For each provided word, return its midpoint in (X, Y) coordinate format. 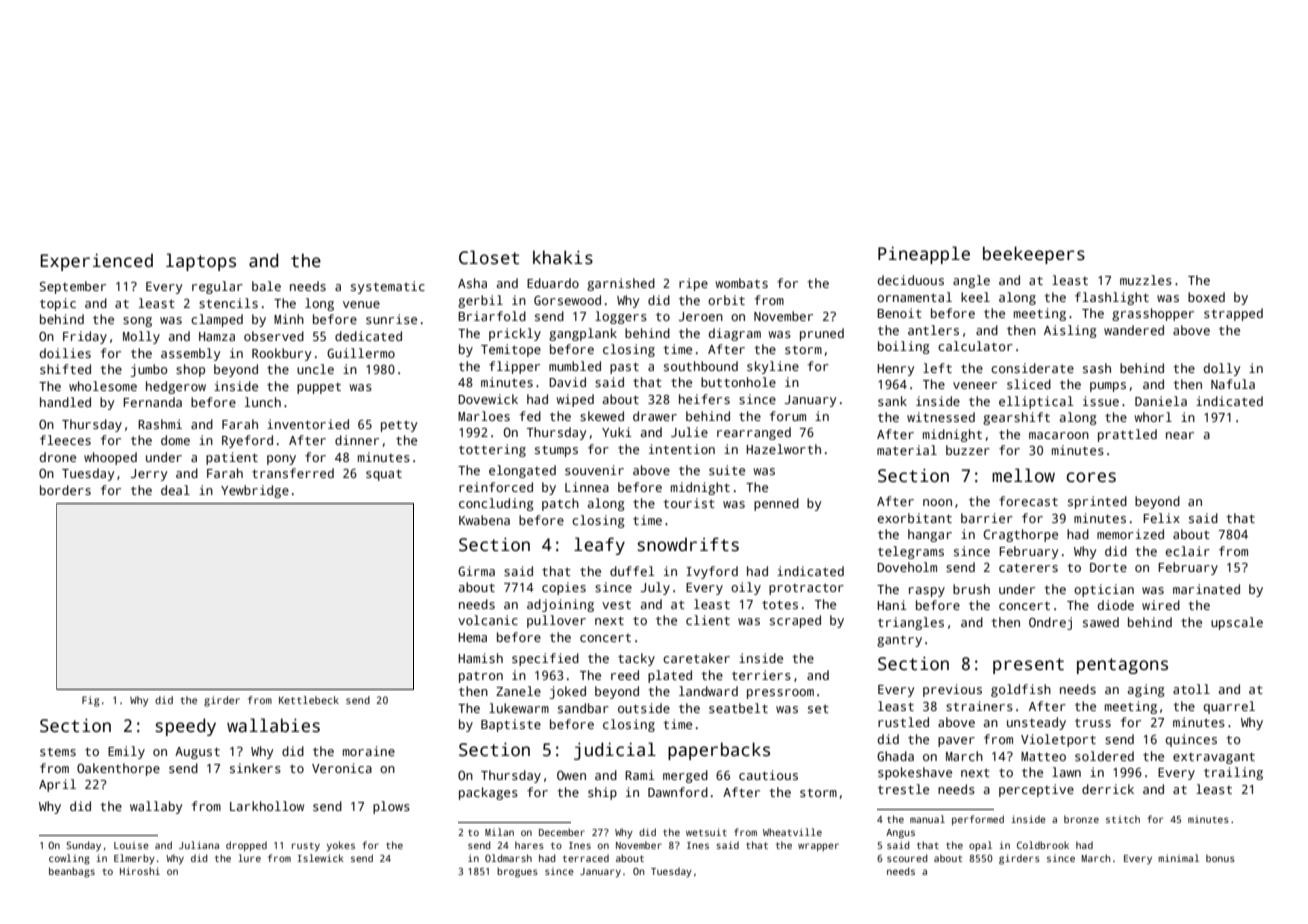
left (937, 368)
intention (682, 449)
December (562, 832)
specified (545, 659)
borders (65, 490)
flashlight (1112, 298)
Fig (91, 701)
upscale (1237, 623)
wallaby (156, 807)
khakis (563, 257)
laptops (201, 262)
